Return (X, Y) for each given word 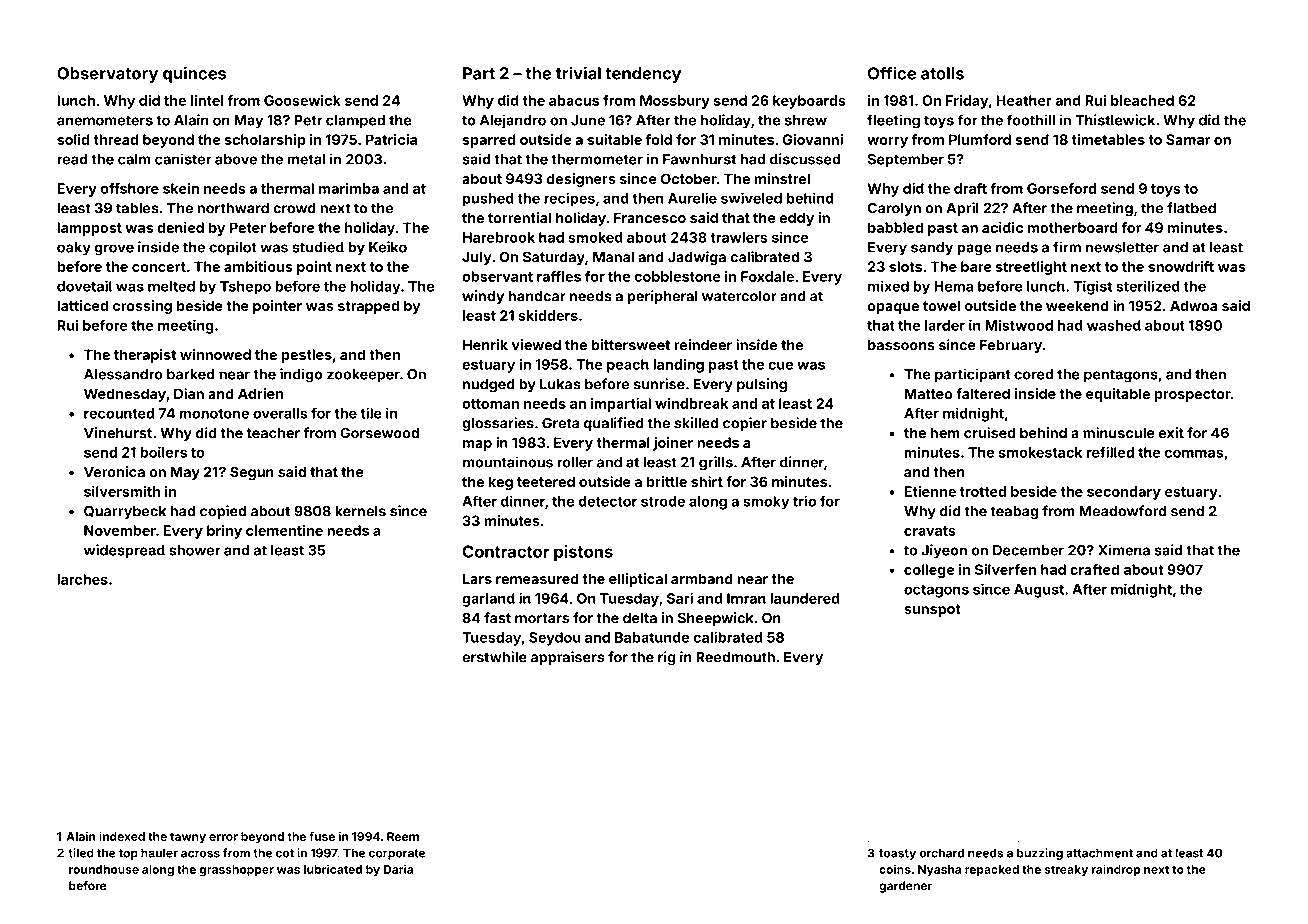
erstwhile (494, 657)
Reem (403, 836)
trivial (578, 73)
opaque (893, 308)
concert (159, 267)
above (236, 159)
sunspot (932, 610)
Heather (1024, 100)
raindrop (1116, 870)
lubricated (333, 869)
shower (195, 550)
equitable (1118, 395)
